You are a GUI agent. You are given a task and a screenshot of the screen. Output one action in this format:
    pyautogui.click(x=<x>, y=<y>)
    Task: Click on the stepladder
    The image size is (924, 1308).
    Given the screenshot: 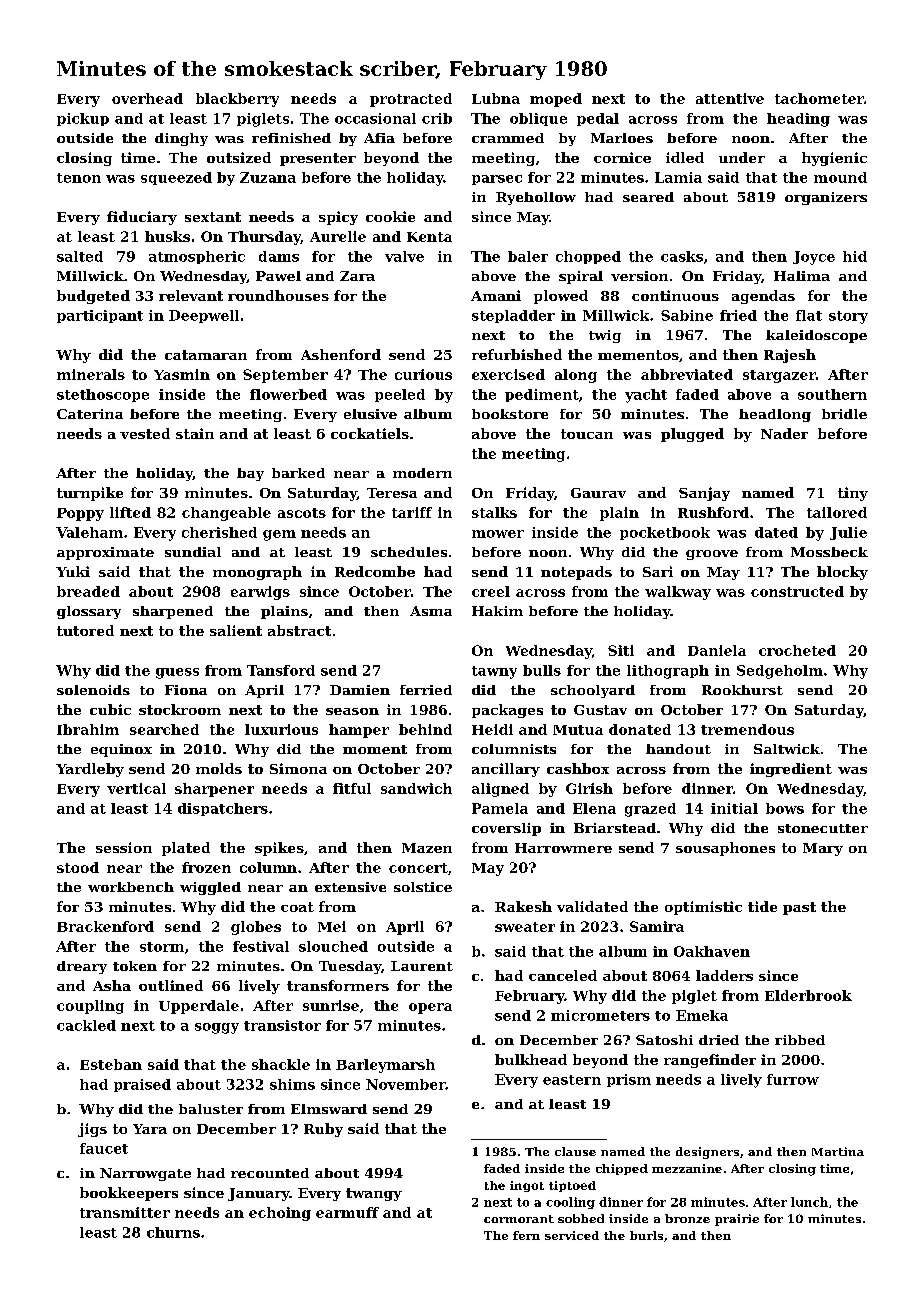 What is the action you would take?
    pyautogui.click(x=513, y=316)
